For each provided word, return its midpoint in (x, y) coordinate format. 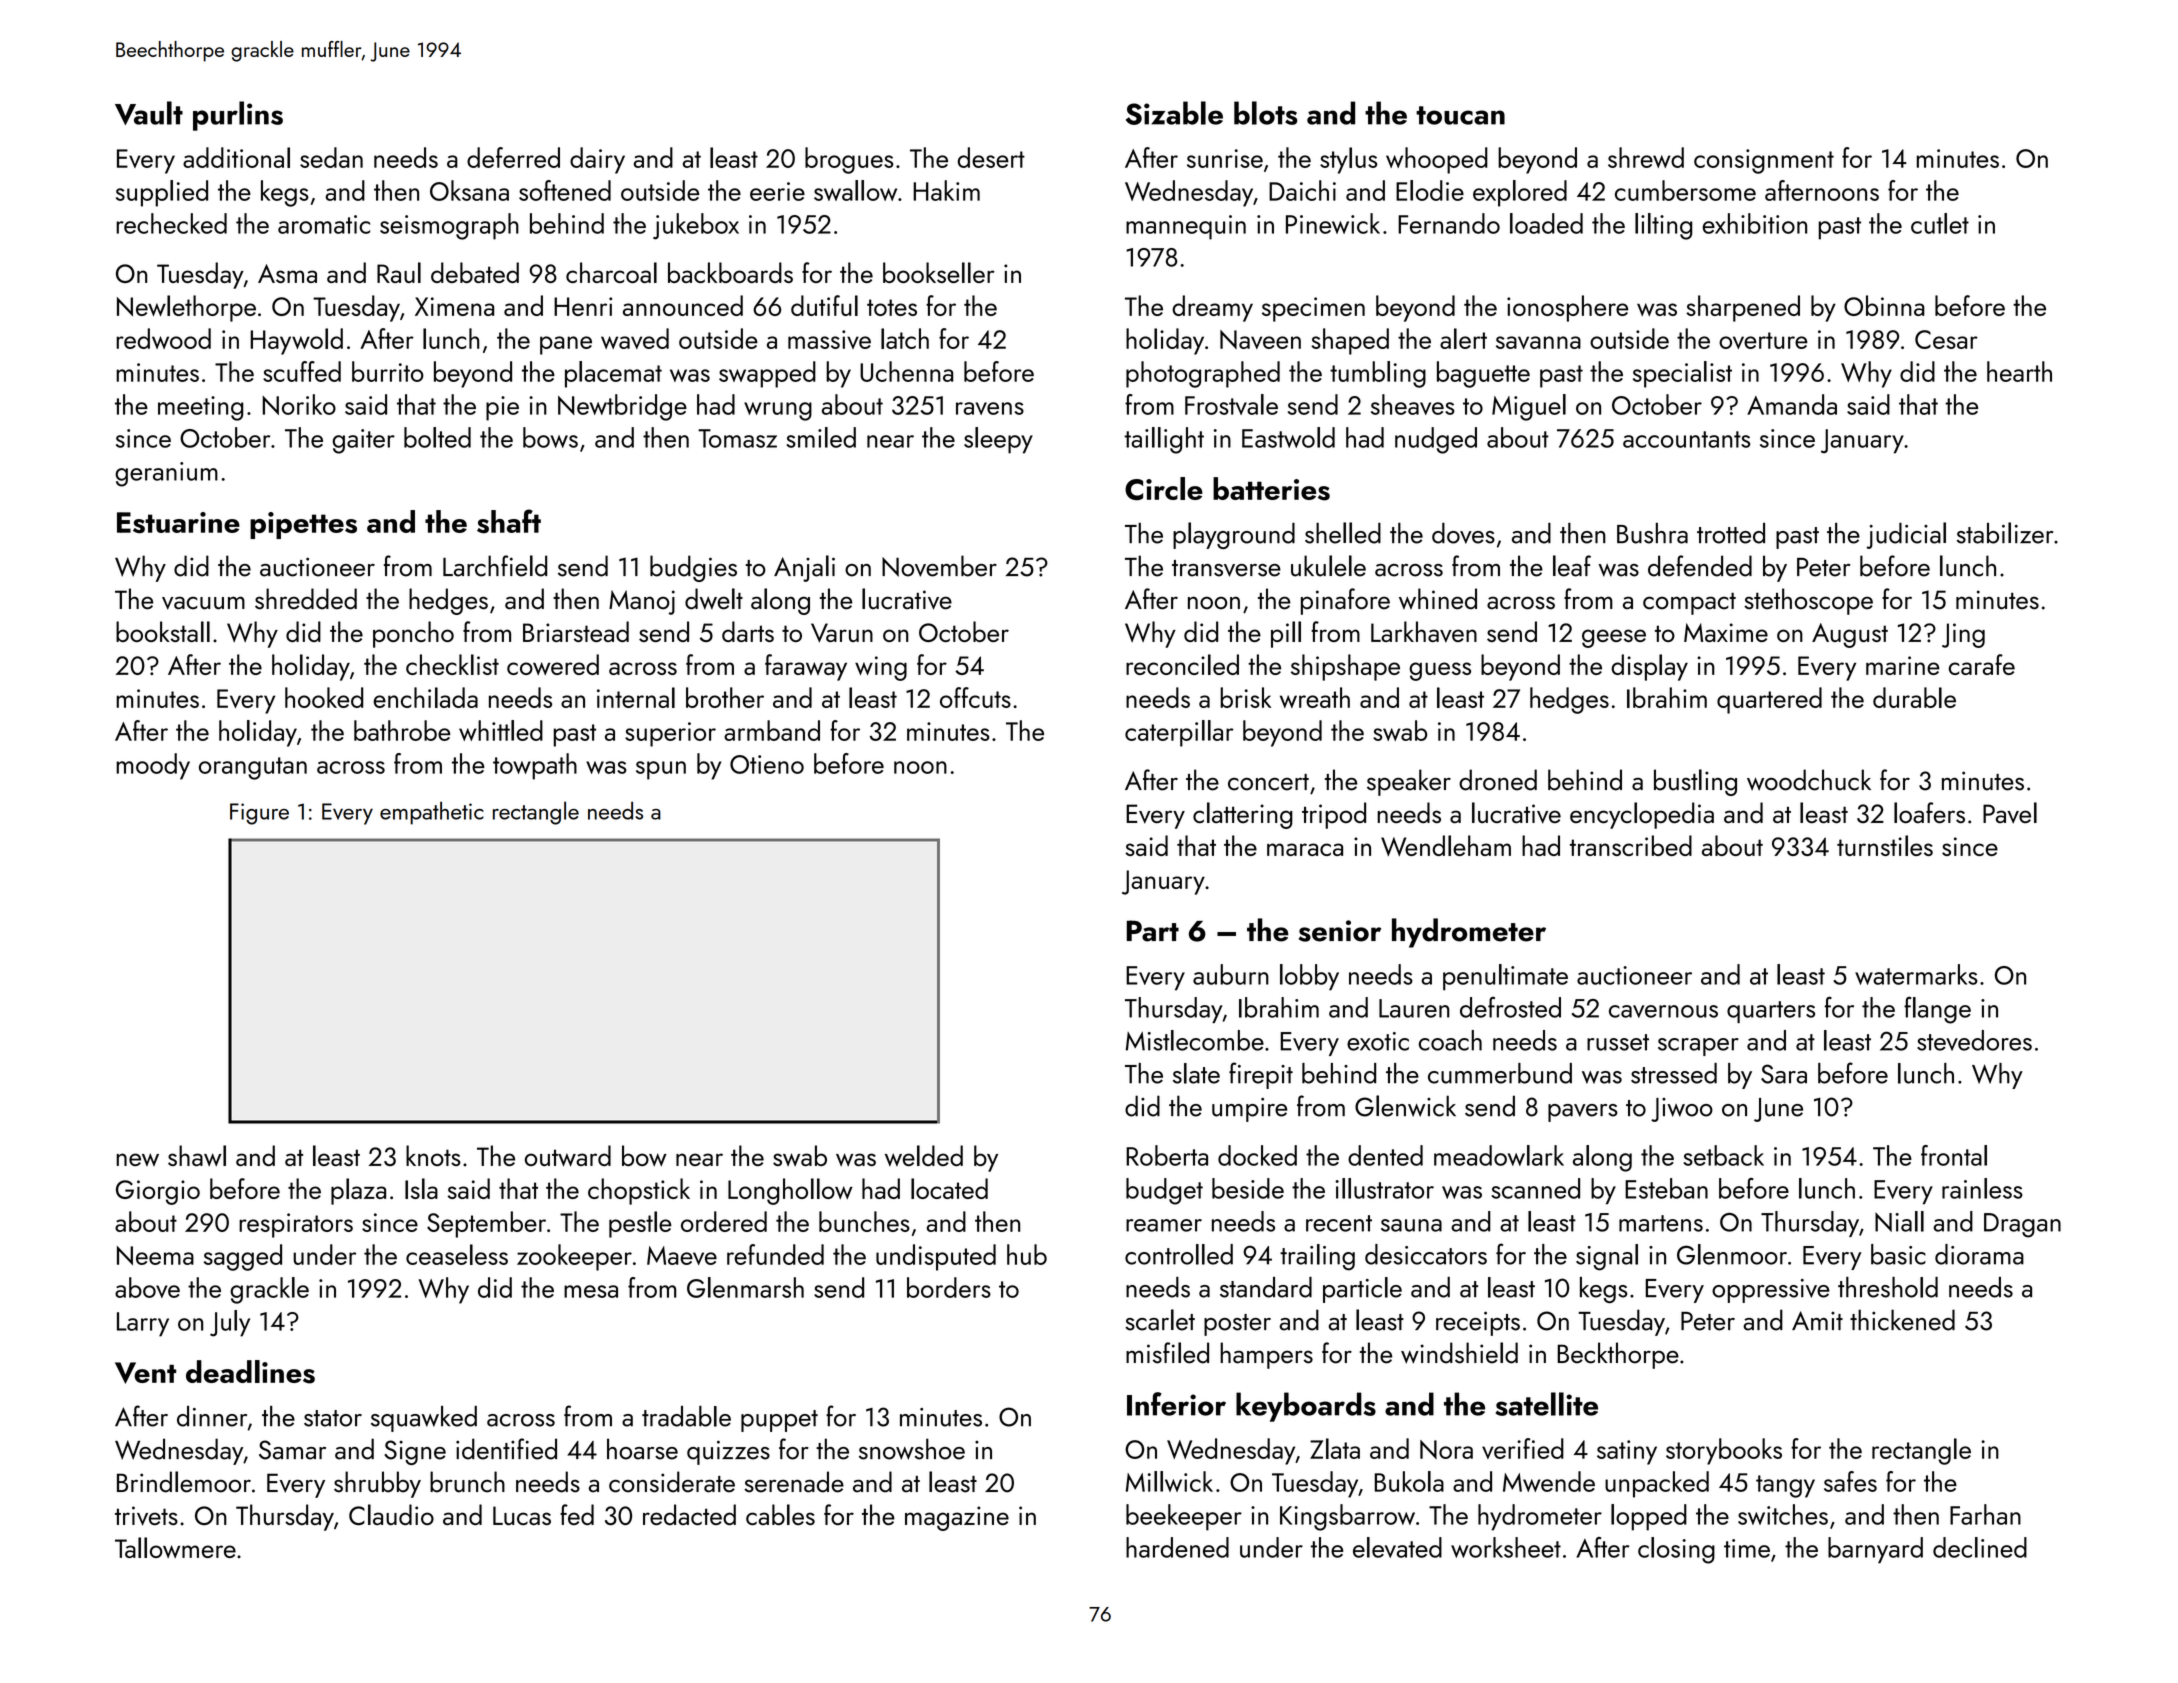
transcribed (1631, 845)
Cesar (1946, 339)
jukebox (696, 226)
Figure (259, 814)
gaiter (363, 441)
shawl (197, 1156)
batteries (1271, 489)
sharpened (1743, 308)
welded (924, 1155)
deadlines (250, 1372)
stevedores (1974, 1040)
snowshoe (912, 1449)
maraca (1305, 849)
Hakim (946, 190)
